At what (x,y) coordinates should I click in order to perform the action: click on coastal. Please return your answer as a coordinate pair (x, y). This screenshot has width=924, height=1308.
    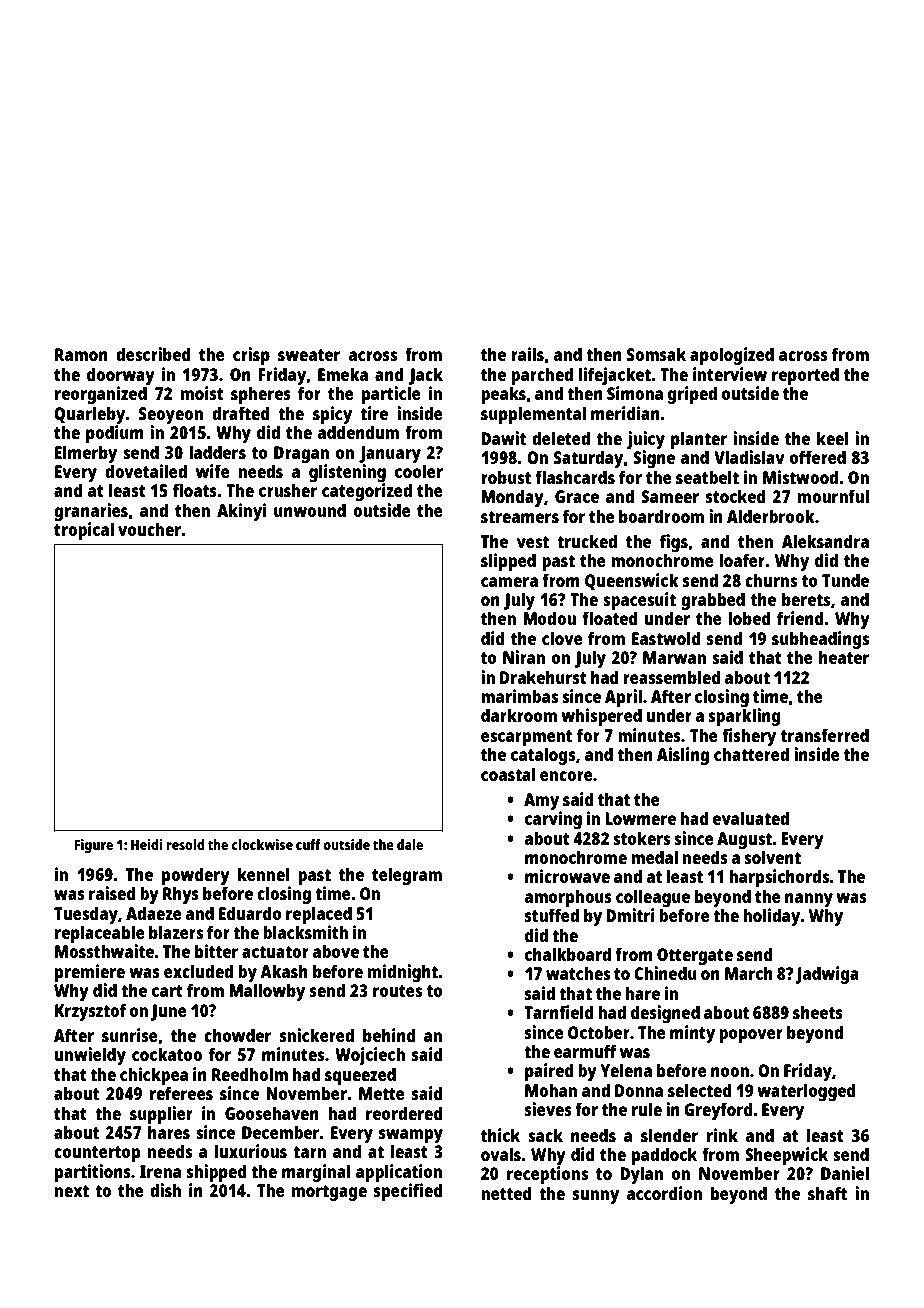
    Looking at the image, I should click on (508, 774).
